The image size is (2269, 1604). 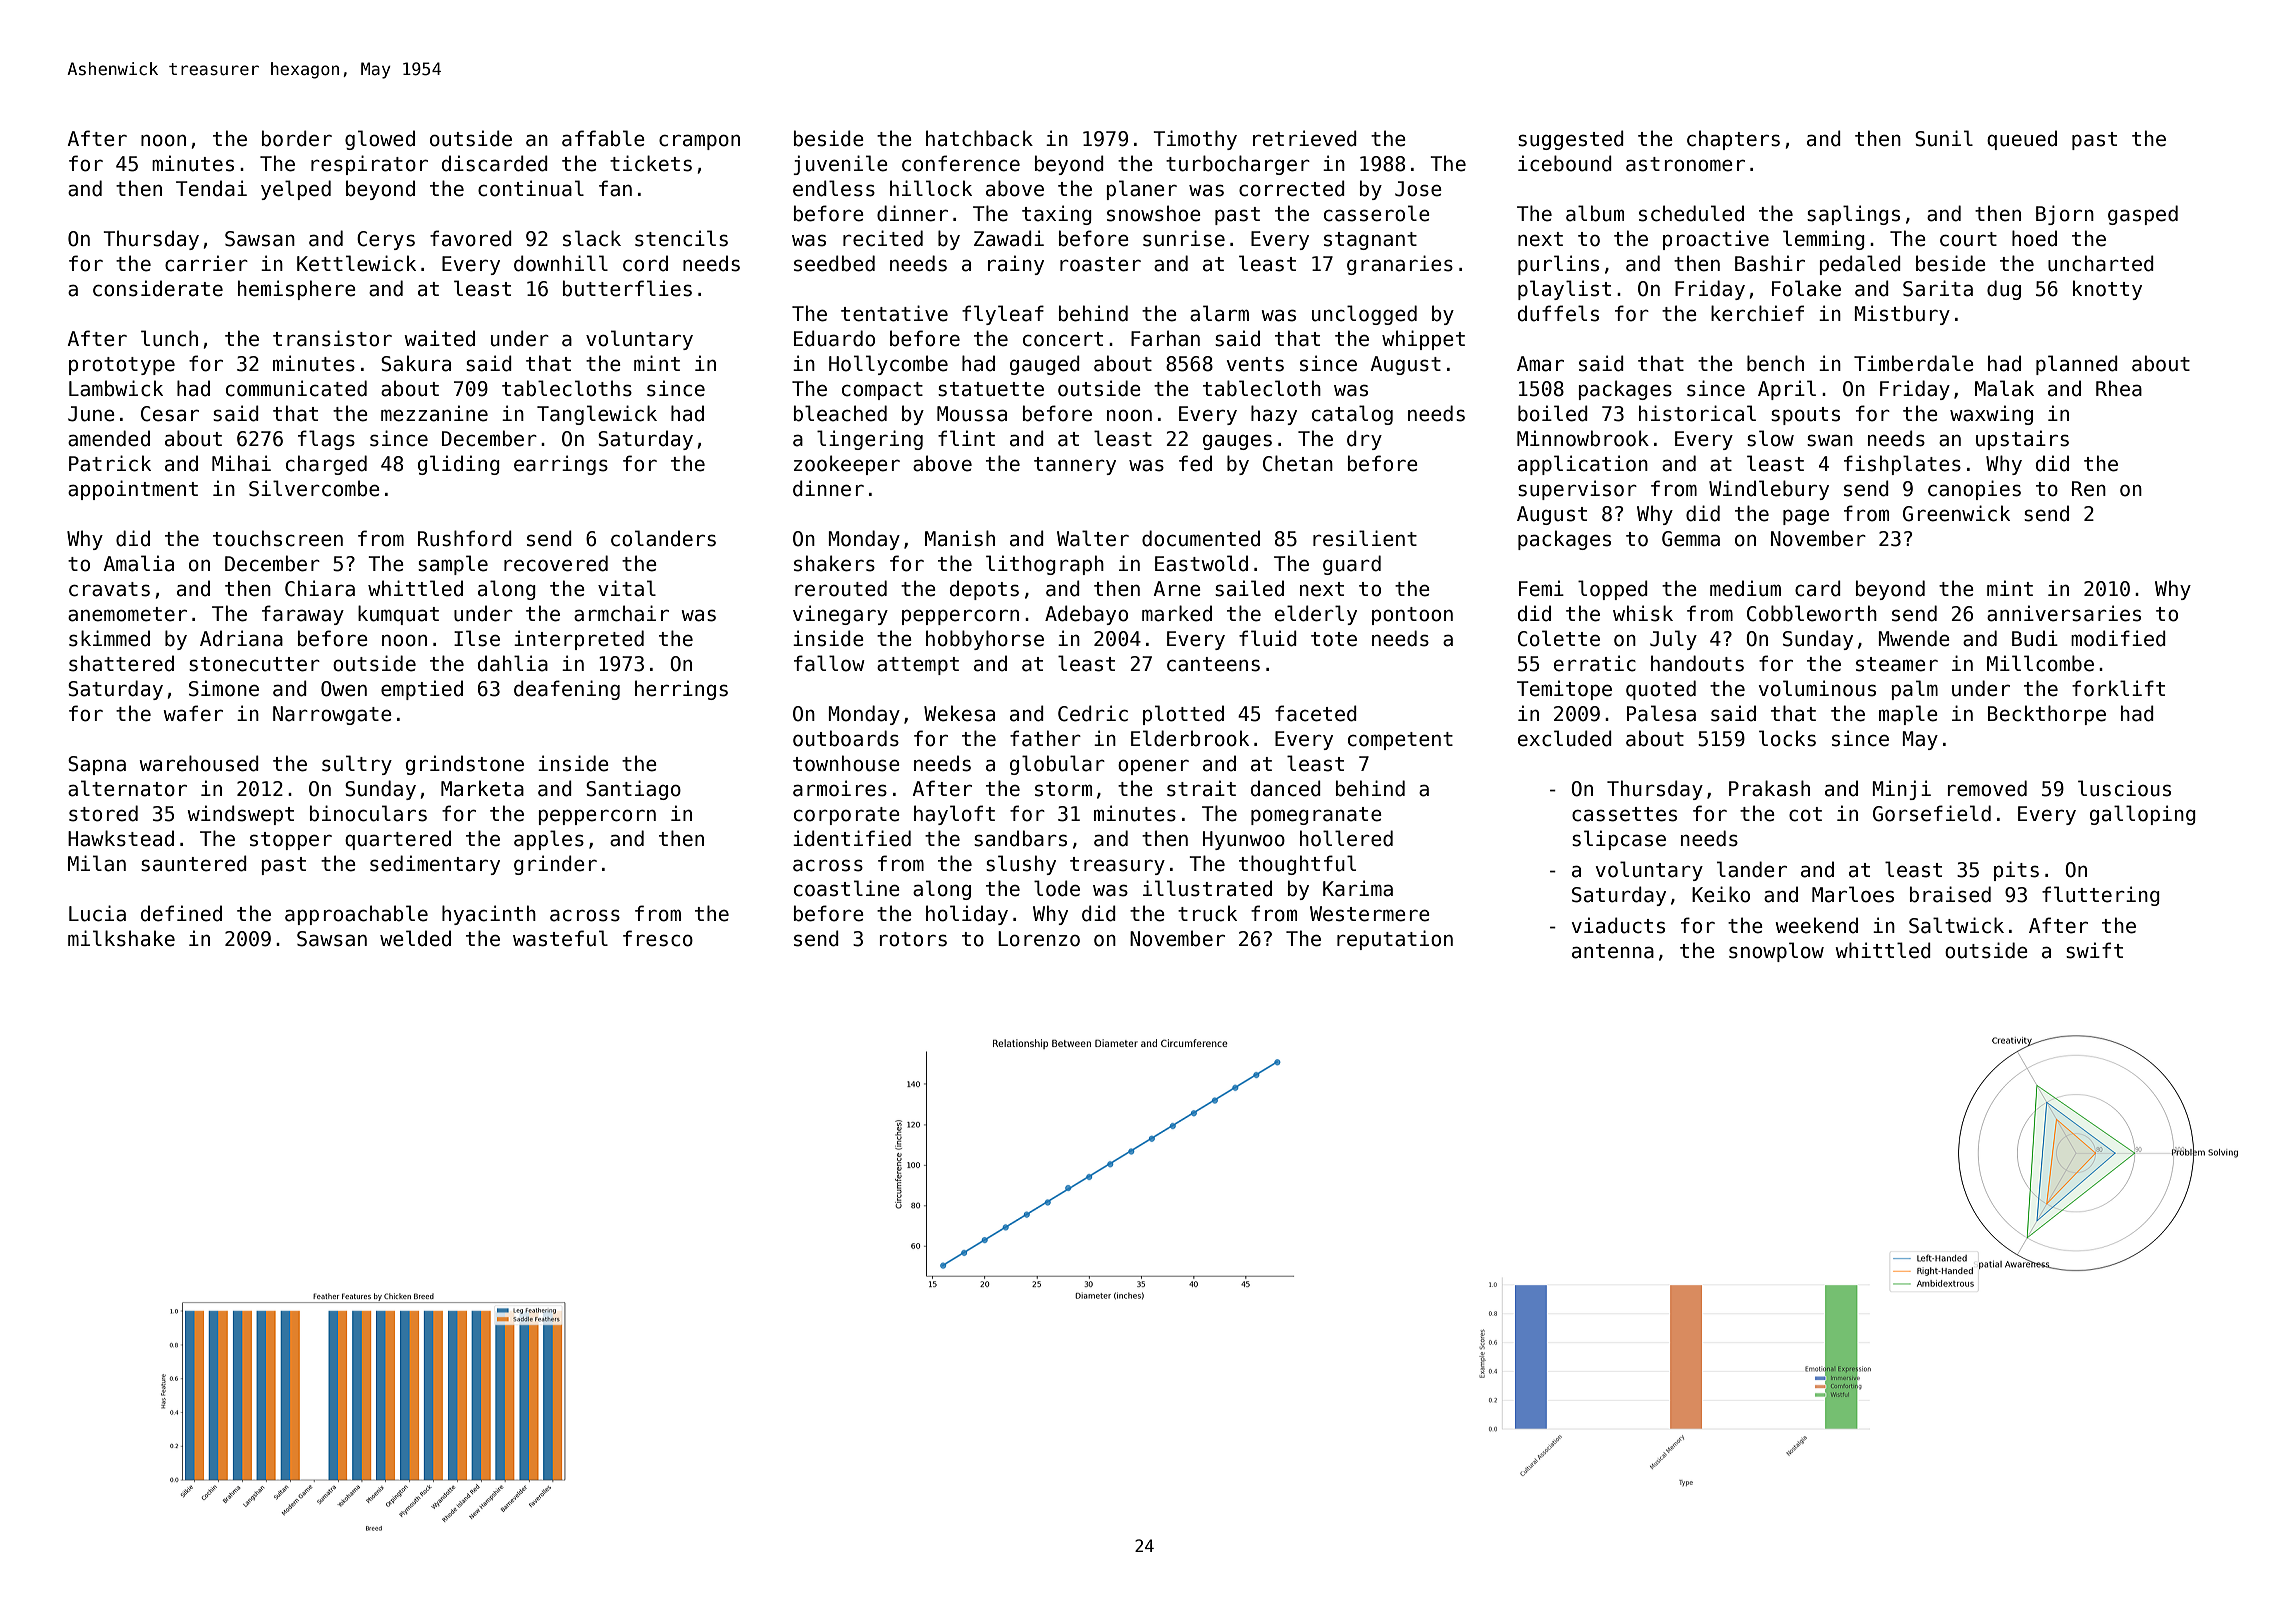 What do you see at coordinates (2065, 215) in the screenshot?
I see `Bjorn` at bounding box center [2065, 215].
